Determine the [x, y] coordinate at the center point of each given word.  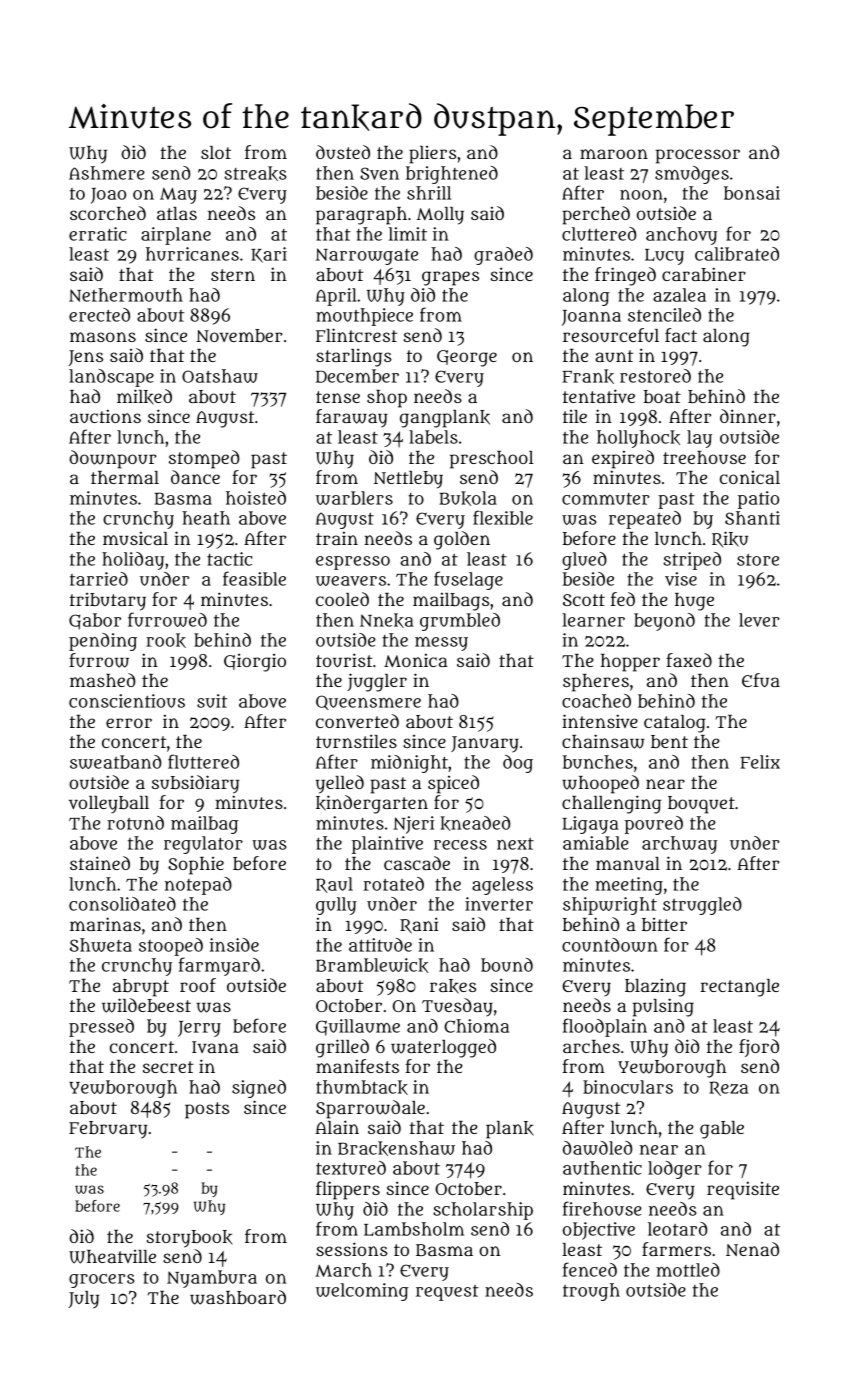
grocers [101, 1281]
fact [681, 335]
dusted [343, 152]
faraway [352, 418]
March [343, 1270]
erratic [98, 234]
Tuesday [457, 1007]
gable [722, 1130]
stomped [204, 459]
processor [698, 156]
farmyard [219, 966]
